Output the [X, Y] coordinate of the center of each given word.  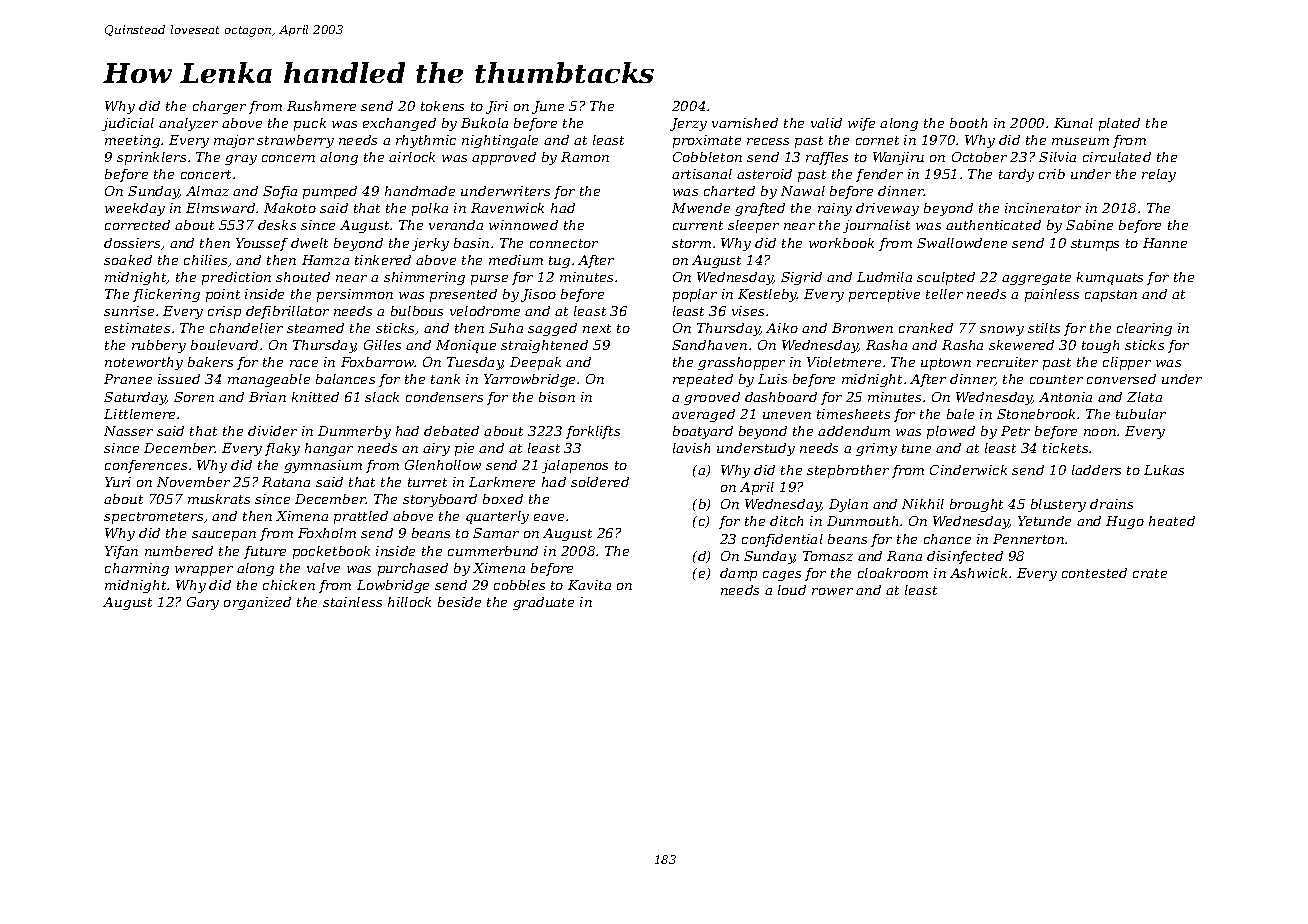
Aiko [782, 328]
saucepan [224, 536]
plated [1119, 124]
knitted [315, 397]
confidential [782, 540]
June [548, 107]
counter [1056, 379]
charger [219, 107]
